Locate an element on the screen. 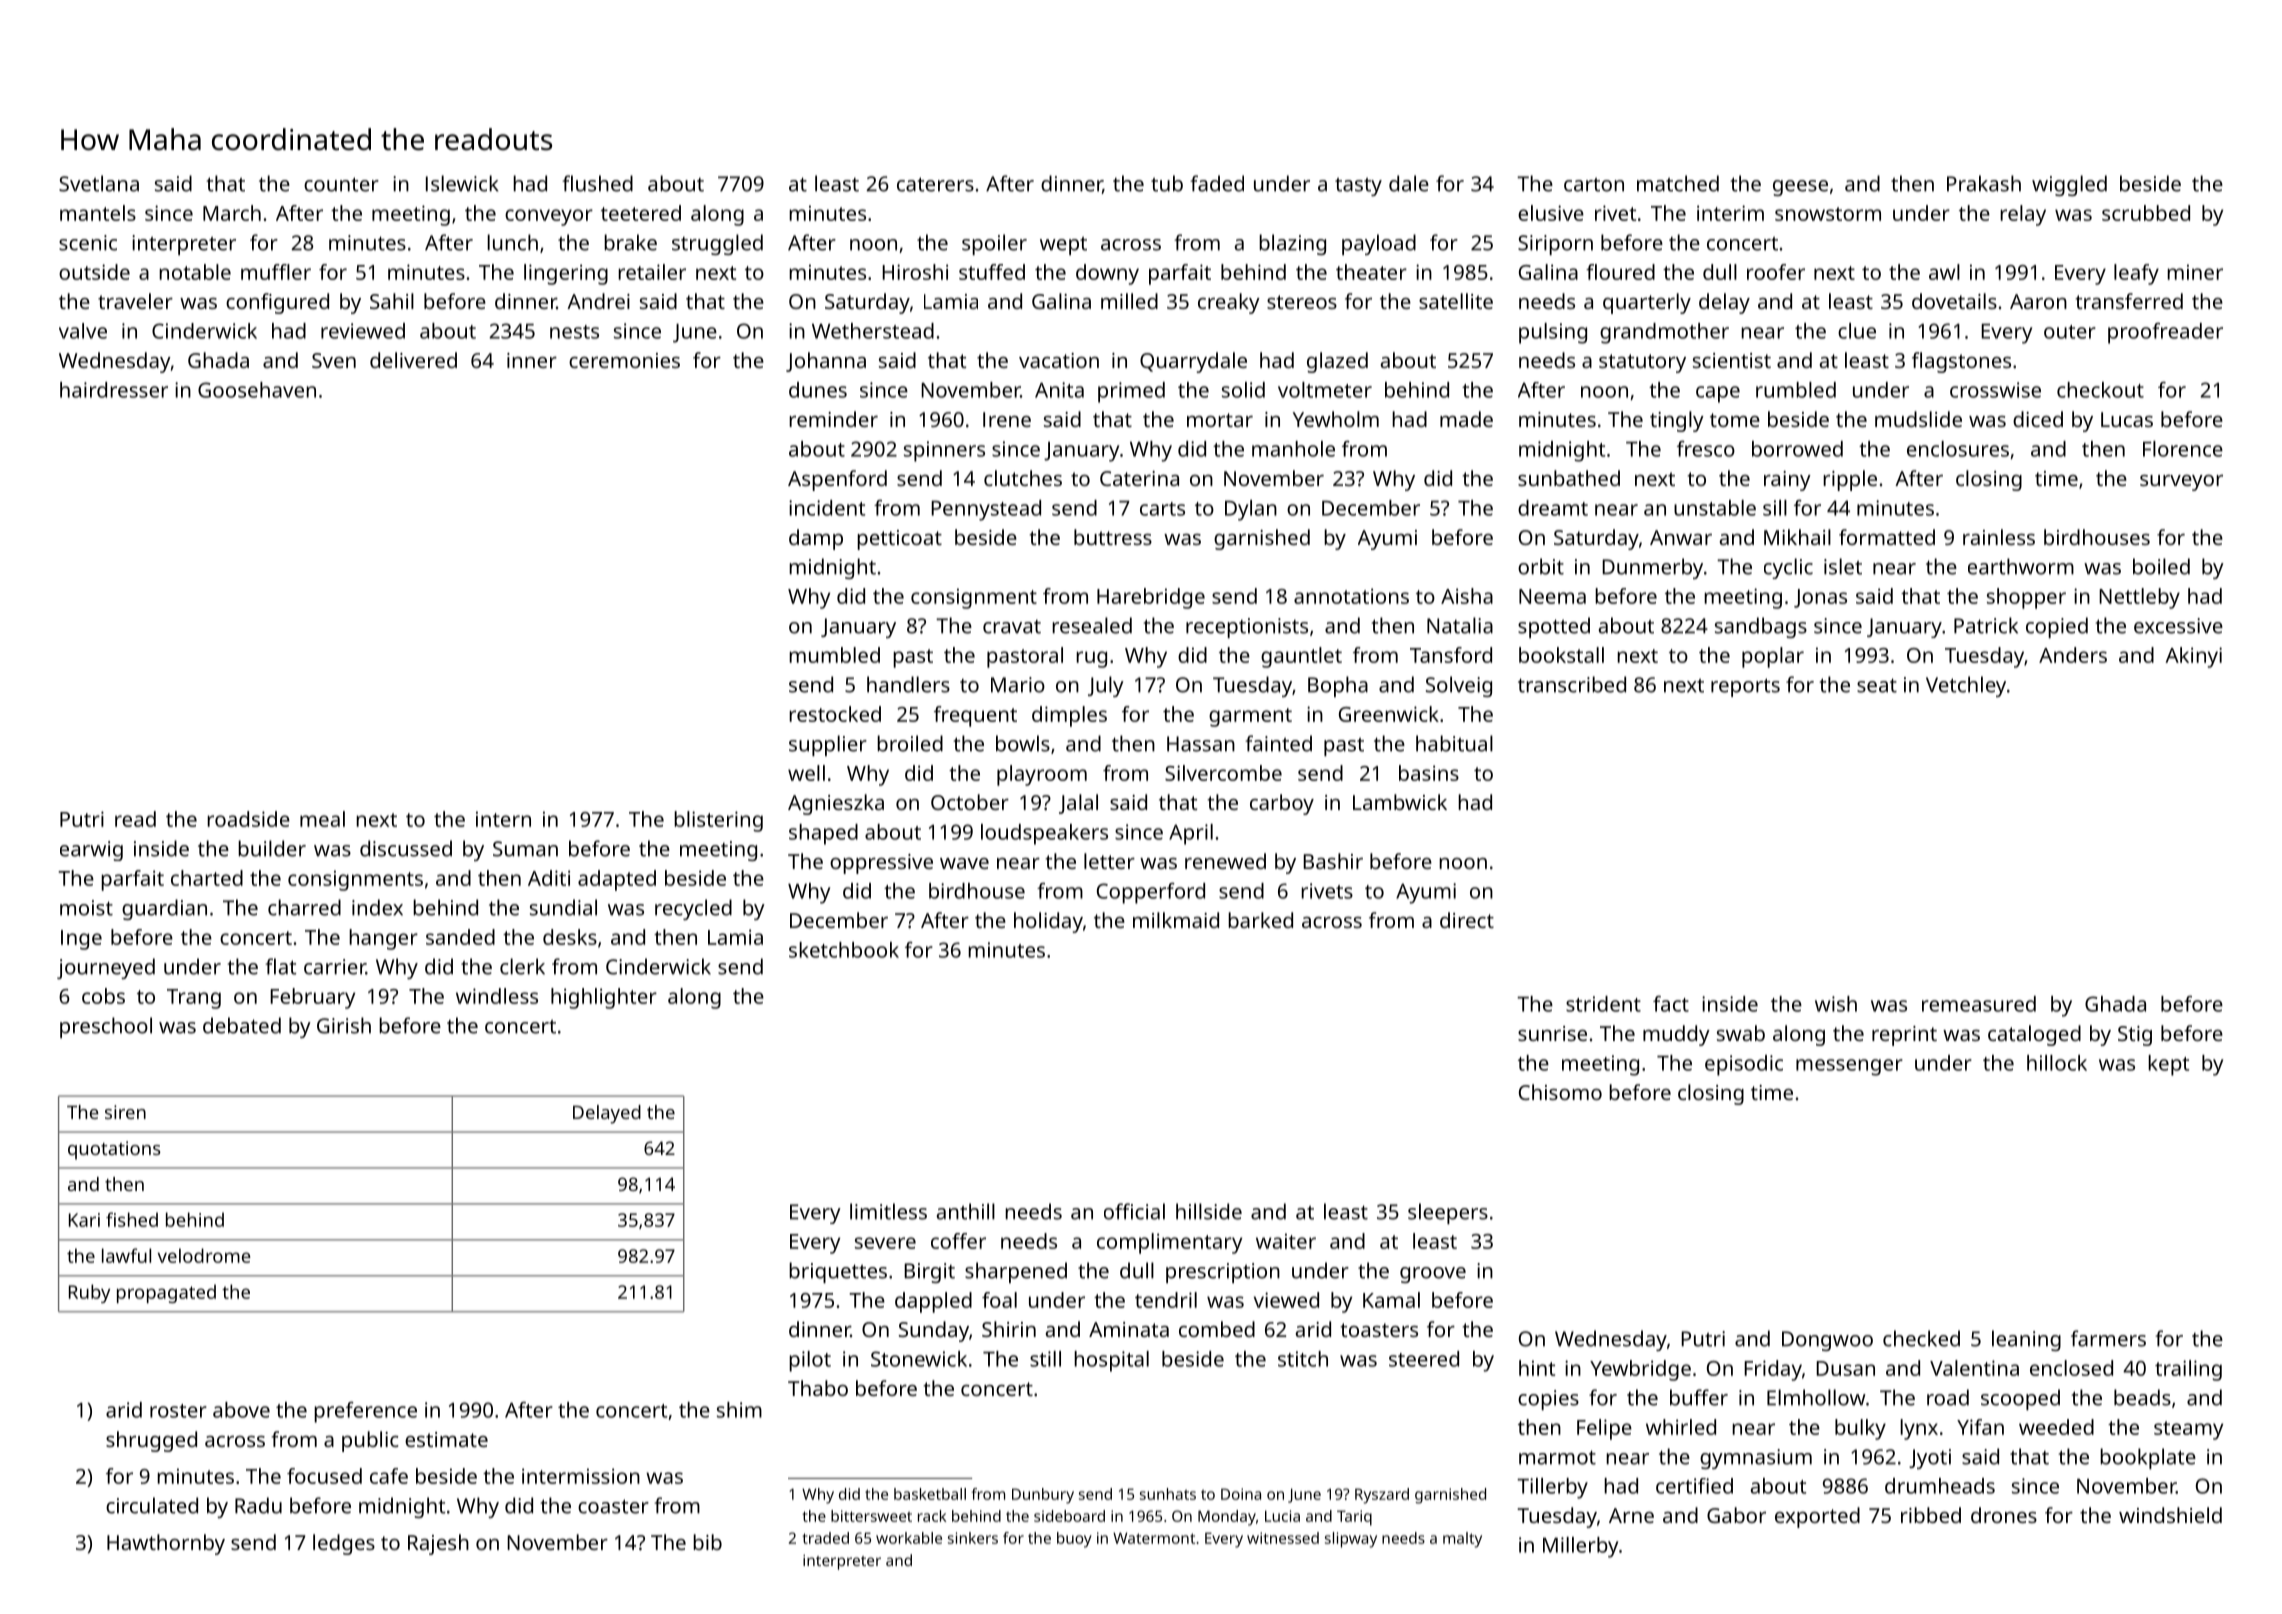 Image resolution: width=2282 pixels, height=1614 pixels. checkout is located at coordinates (2100, 390).
